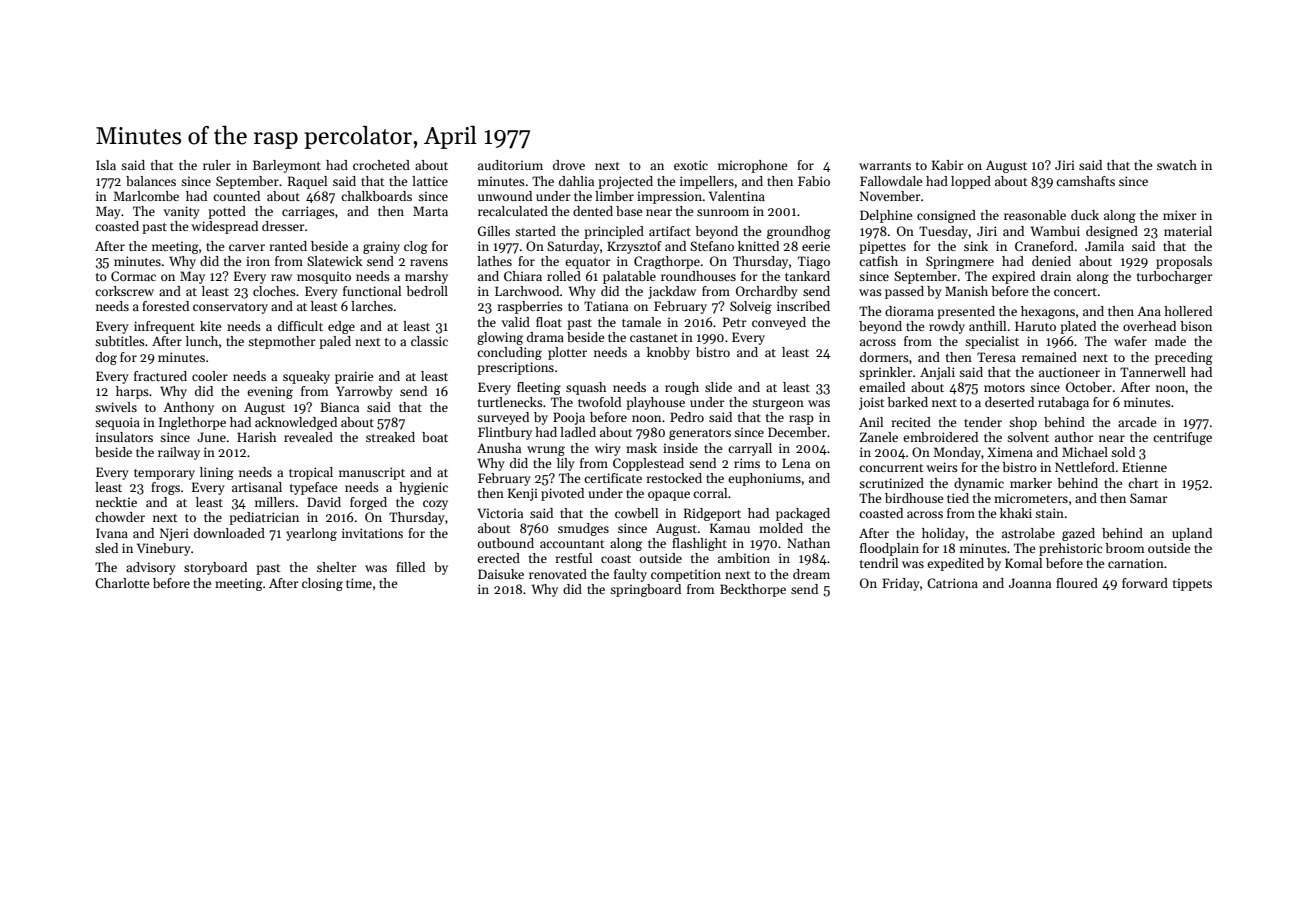  I want to click on Cormac, so click(133, 276).
